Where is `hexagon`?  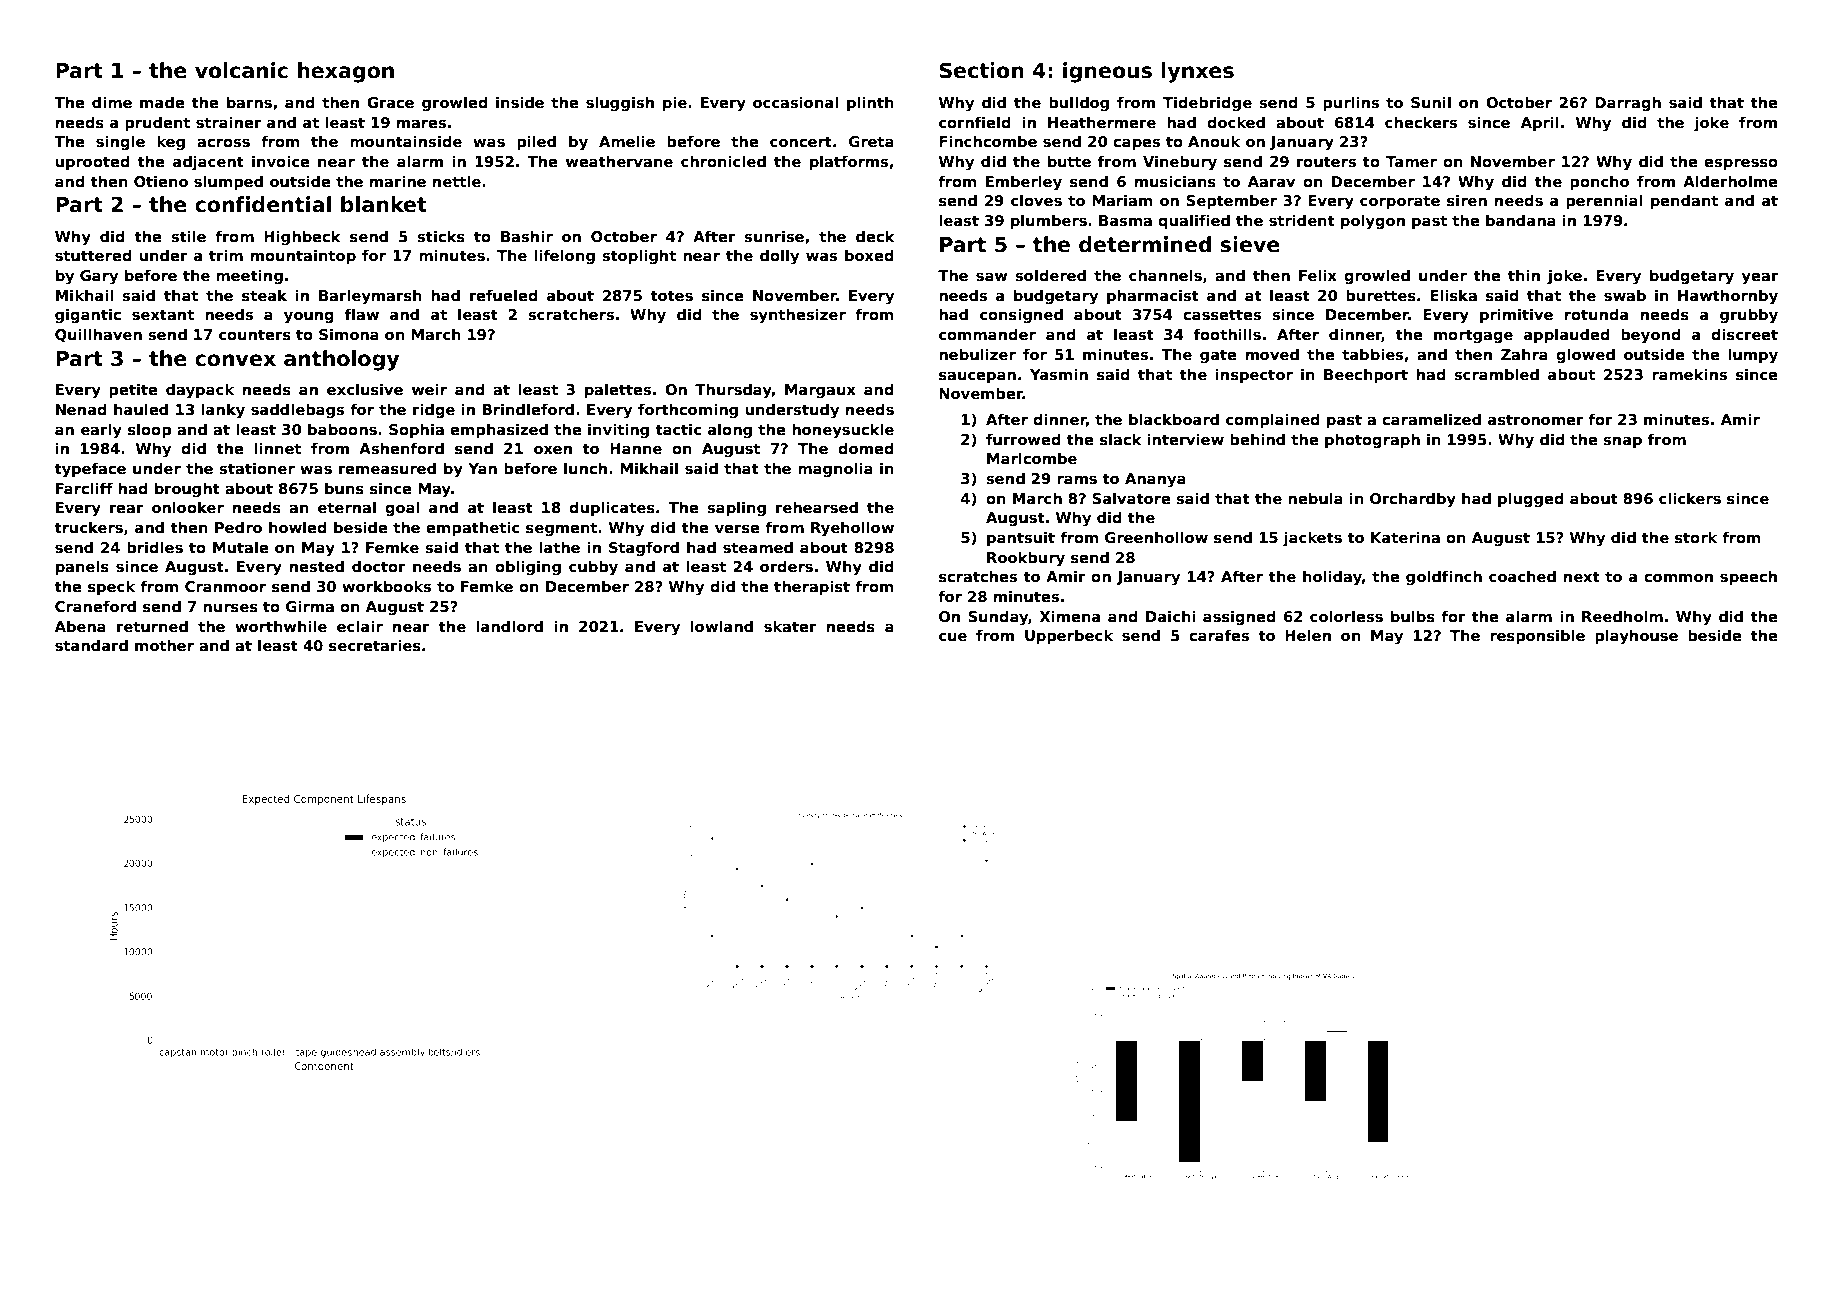 hexagon is located at coordinates (346, 72).
